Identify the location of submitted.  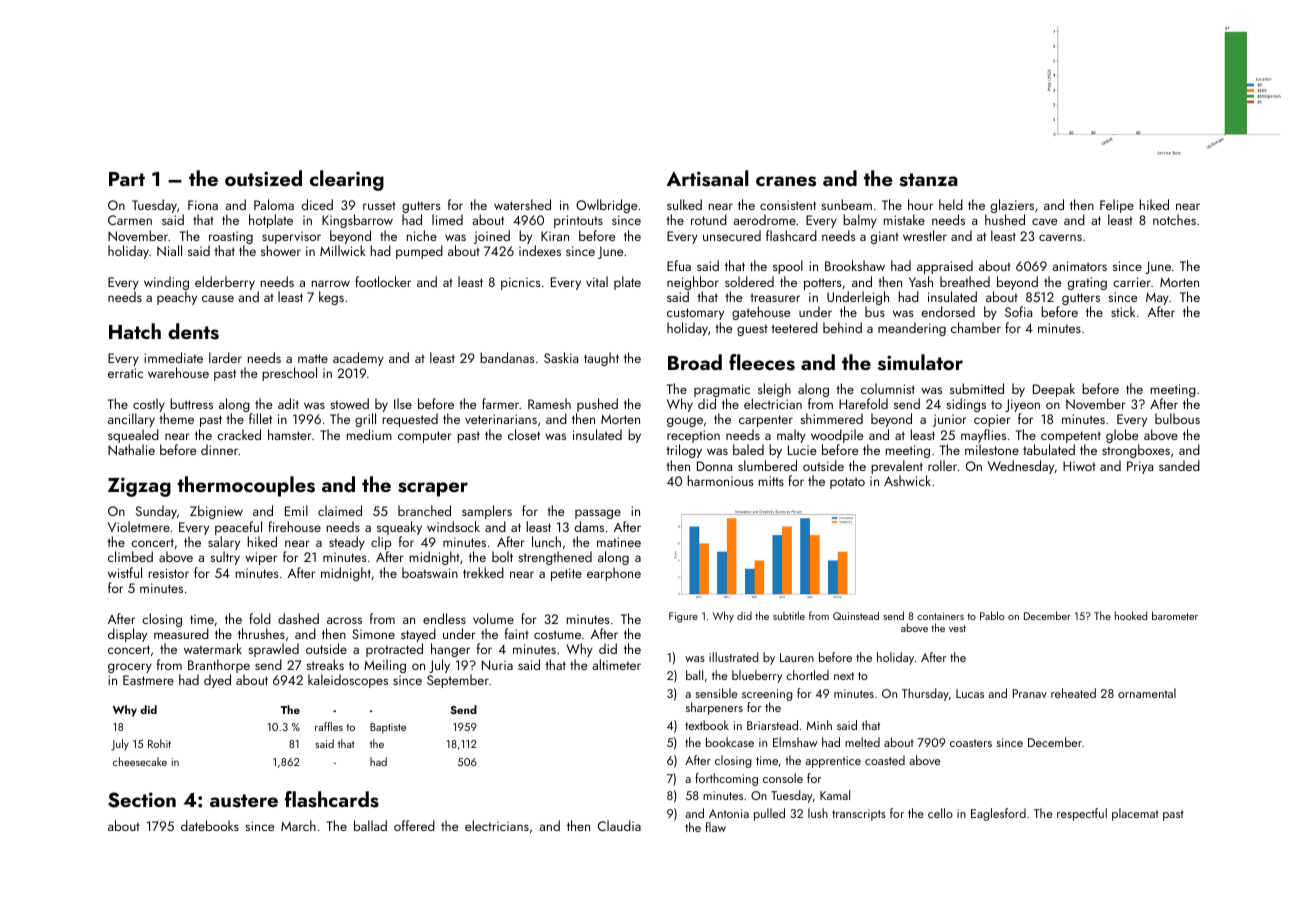
(977, 388).
